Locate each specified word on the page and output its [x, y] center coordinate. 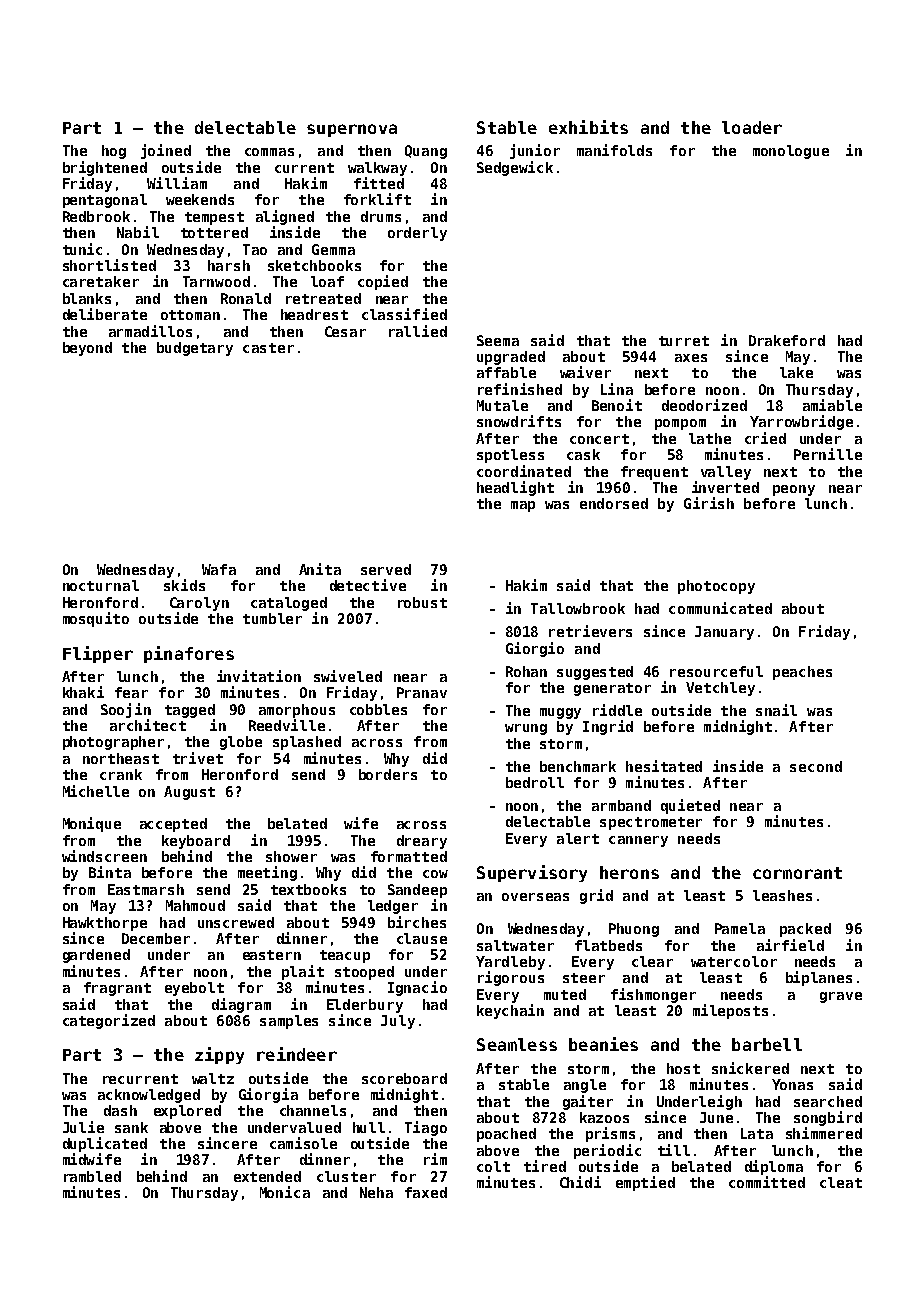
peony [794, 490]
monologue [791, 152]
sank [131, 1127]
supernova [352, 130]
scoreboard [404, 1078]
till [674, 1150]
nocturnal [101, 585]
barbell [767, 1044]
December [156, 938]
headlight [515, 488]
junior [535, 151]
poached [506, 1135]
